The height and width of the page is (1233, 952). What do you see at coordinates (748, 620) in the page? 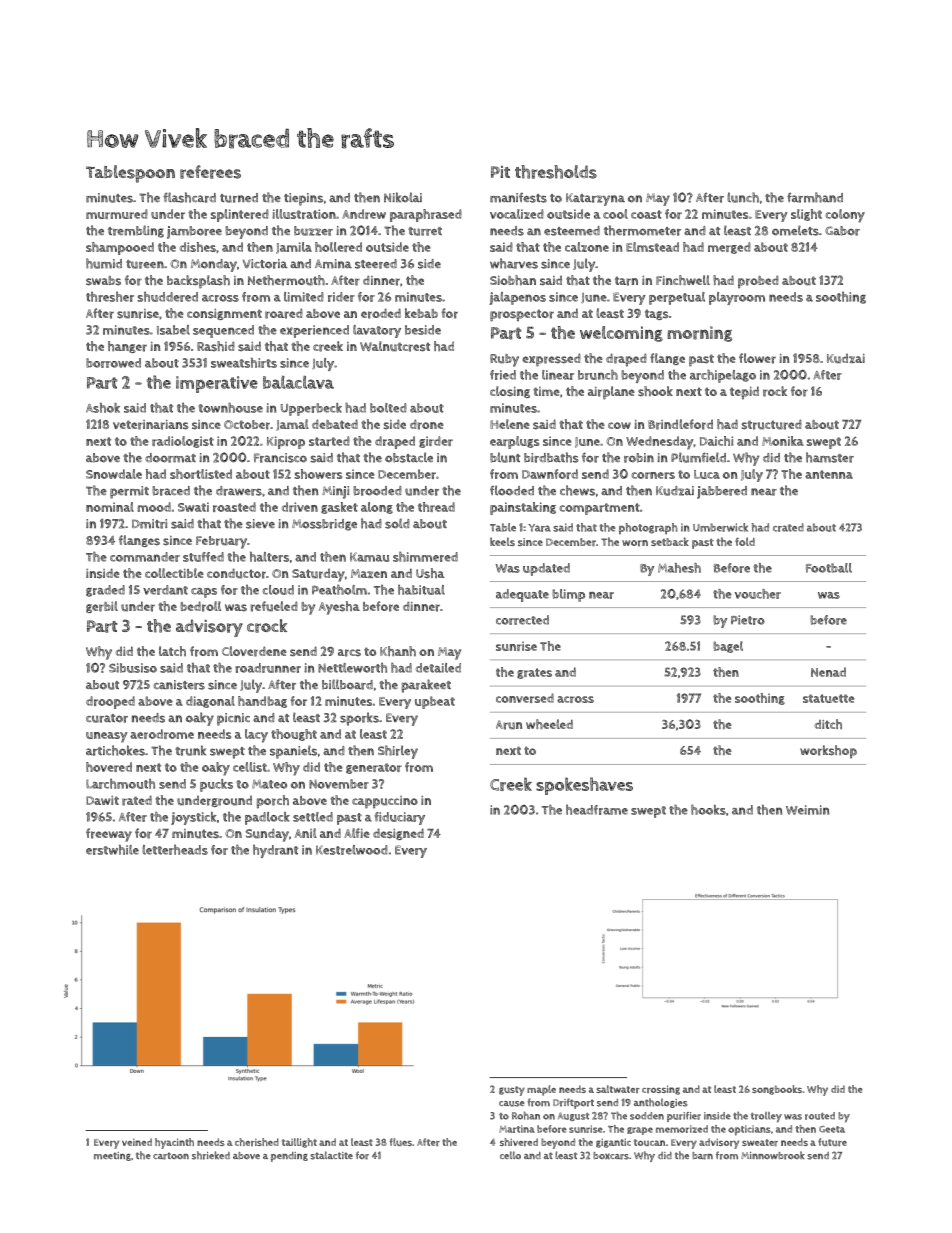
I see `Pietro` at bounding box center [748, 620].
